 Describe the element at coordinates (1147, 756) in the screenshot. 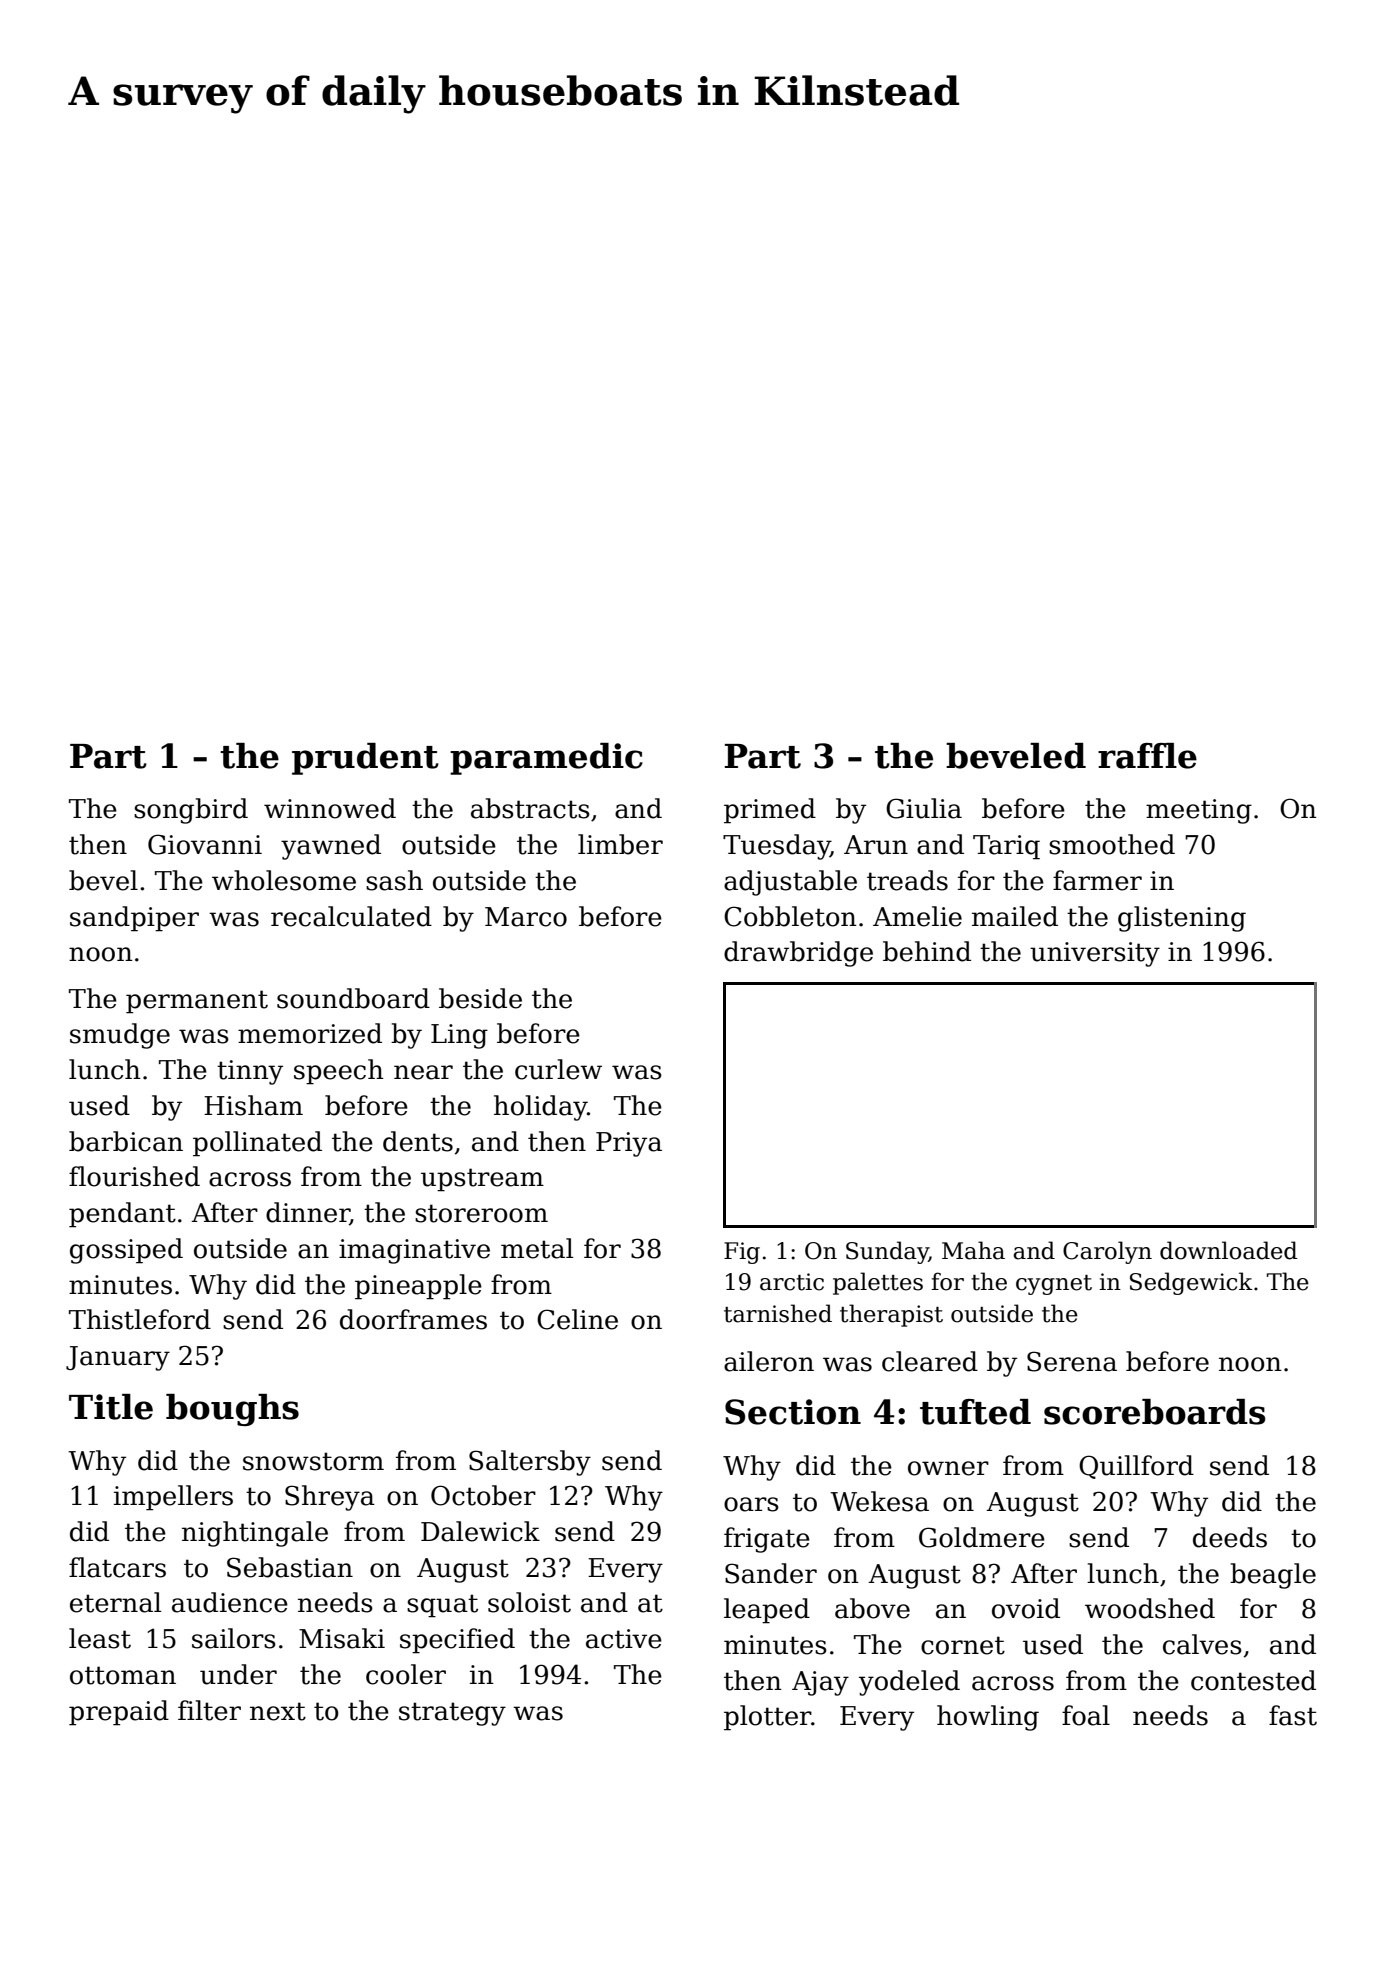

I see `raffle` at that location.
